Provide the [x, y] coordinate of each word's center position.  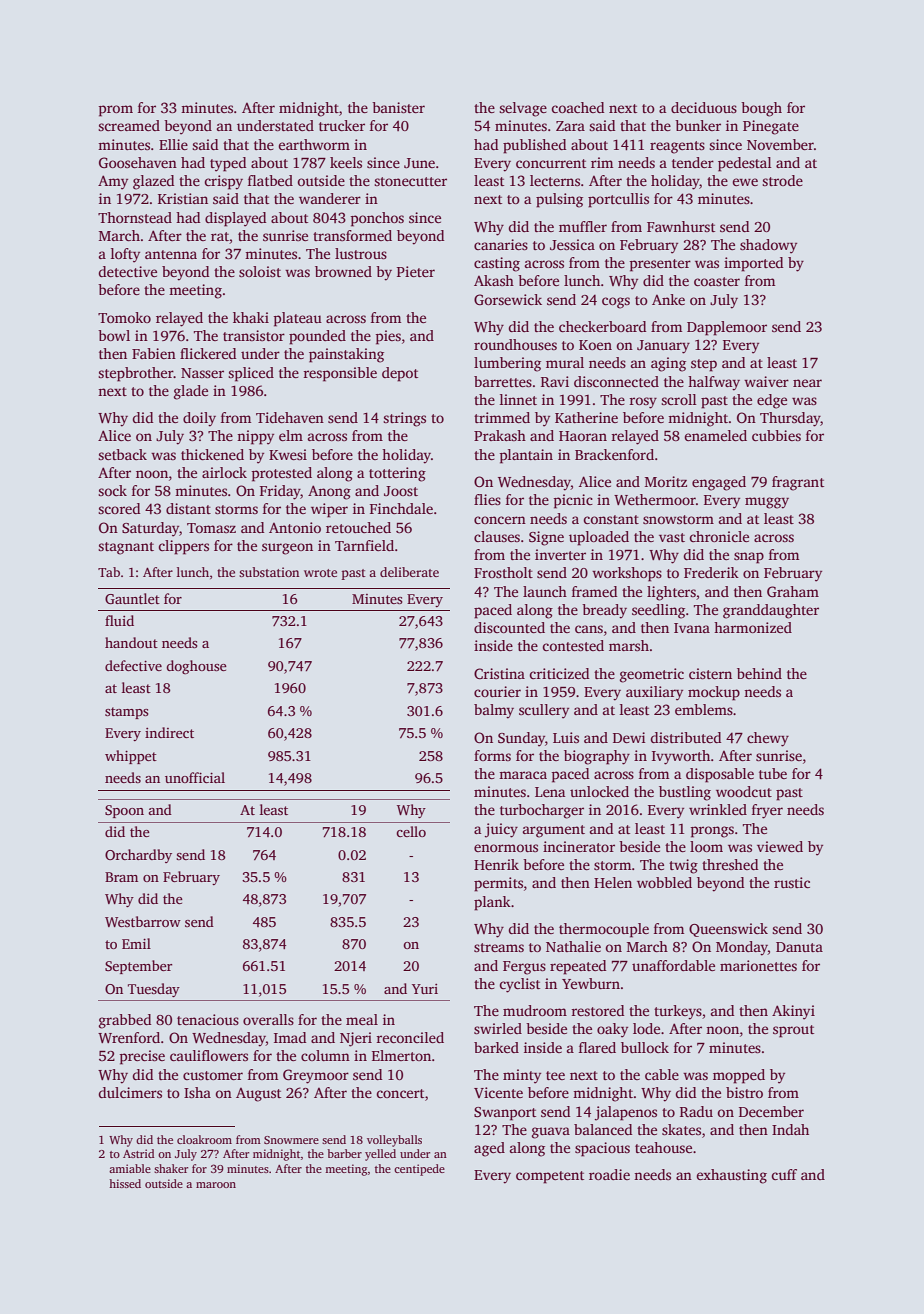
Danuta [799, 947]
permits [498, 884]
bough [761, 109]
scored [119, 508]
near [807, 383]
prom [115, 111]
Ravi [555, 381]
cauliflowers [209, 1055]
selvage [523, 109]
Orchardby [138, 856]
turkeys [678, 1012]
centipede [419, 1170]
